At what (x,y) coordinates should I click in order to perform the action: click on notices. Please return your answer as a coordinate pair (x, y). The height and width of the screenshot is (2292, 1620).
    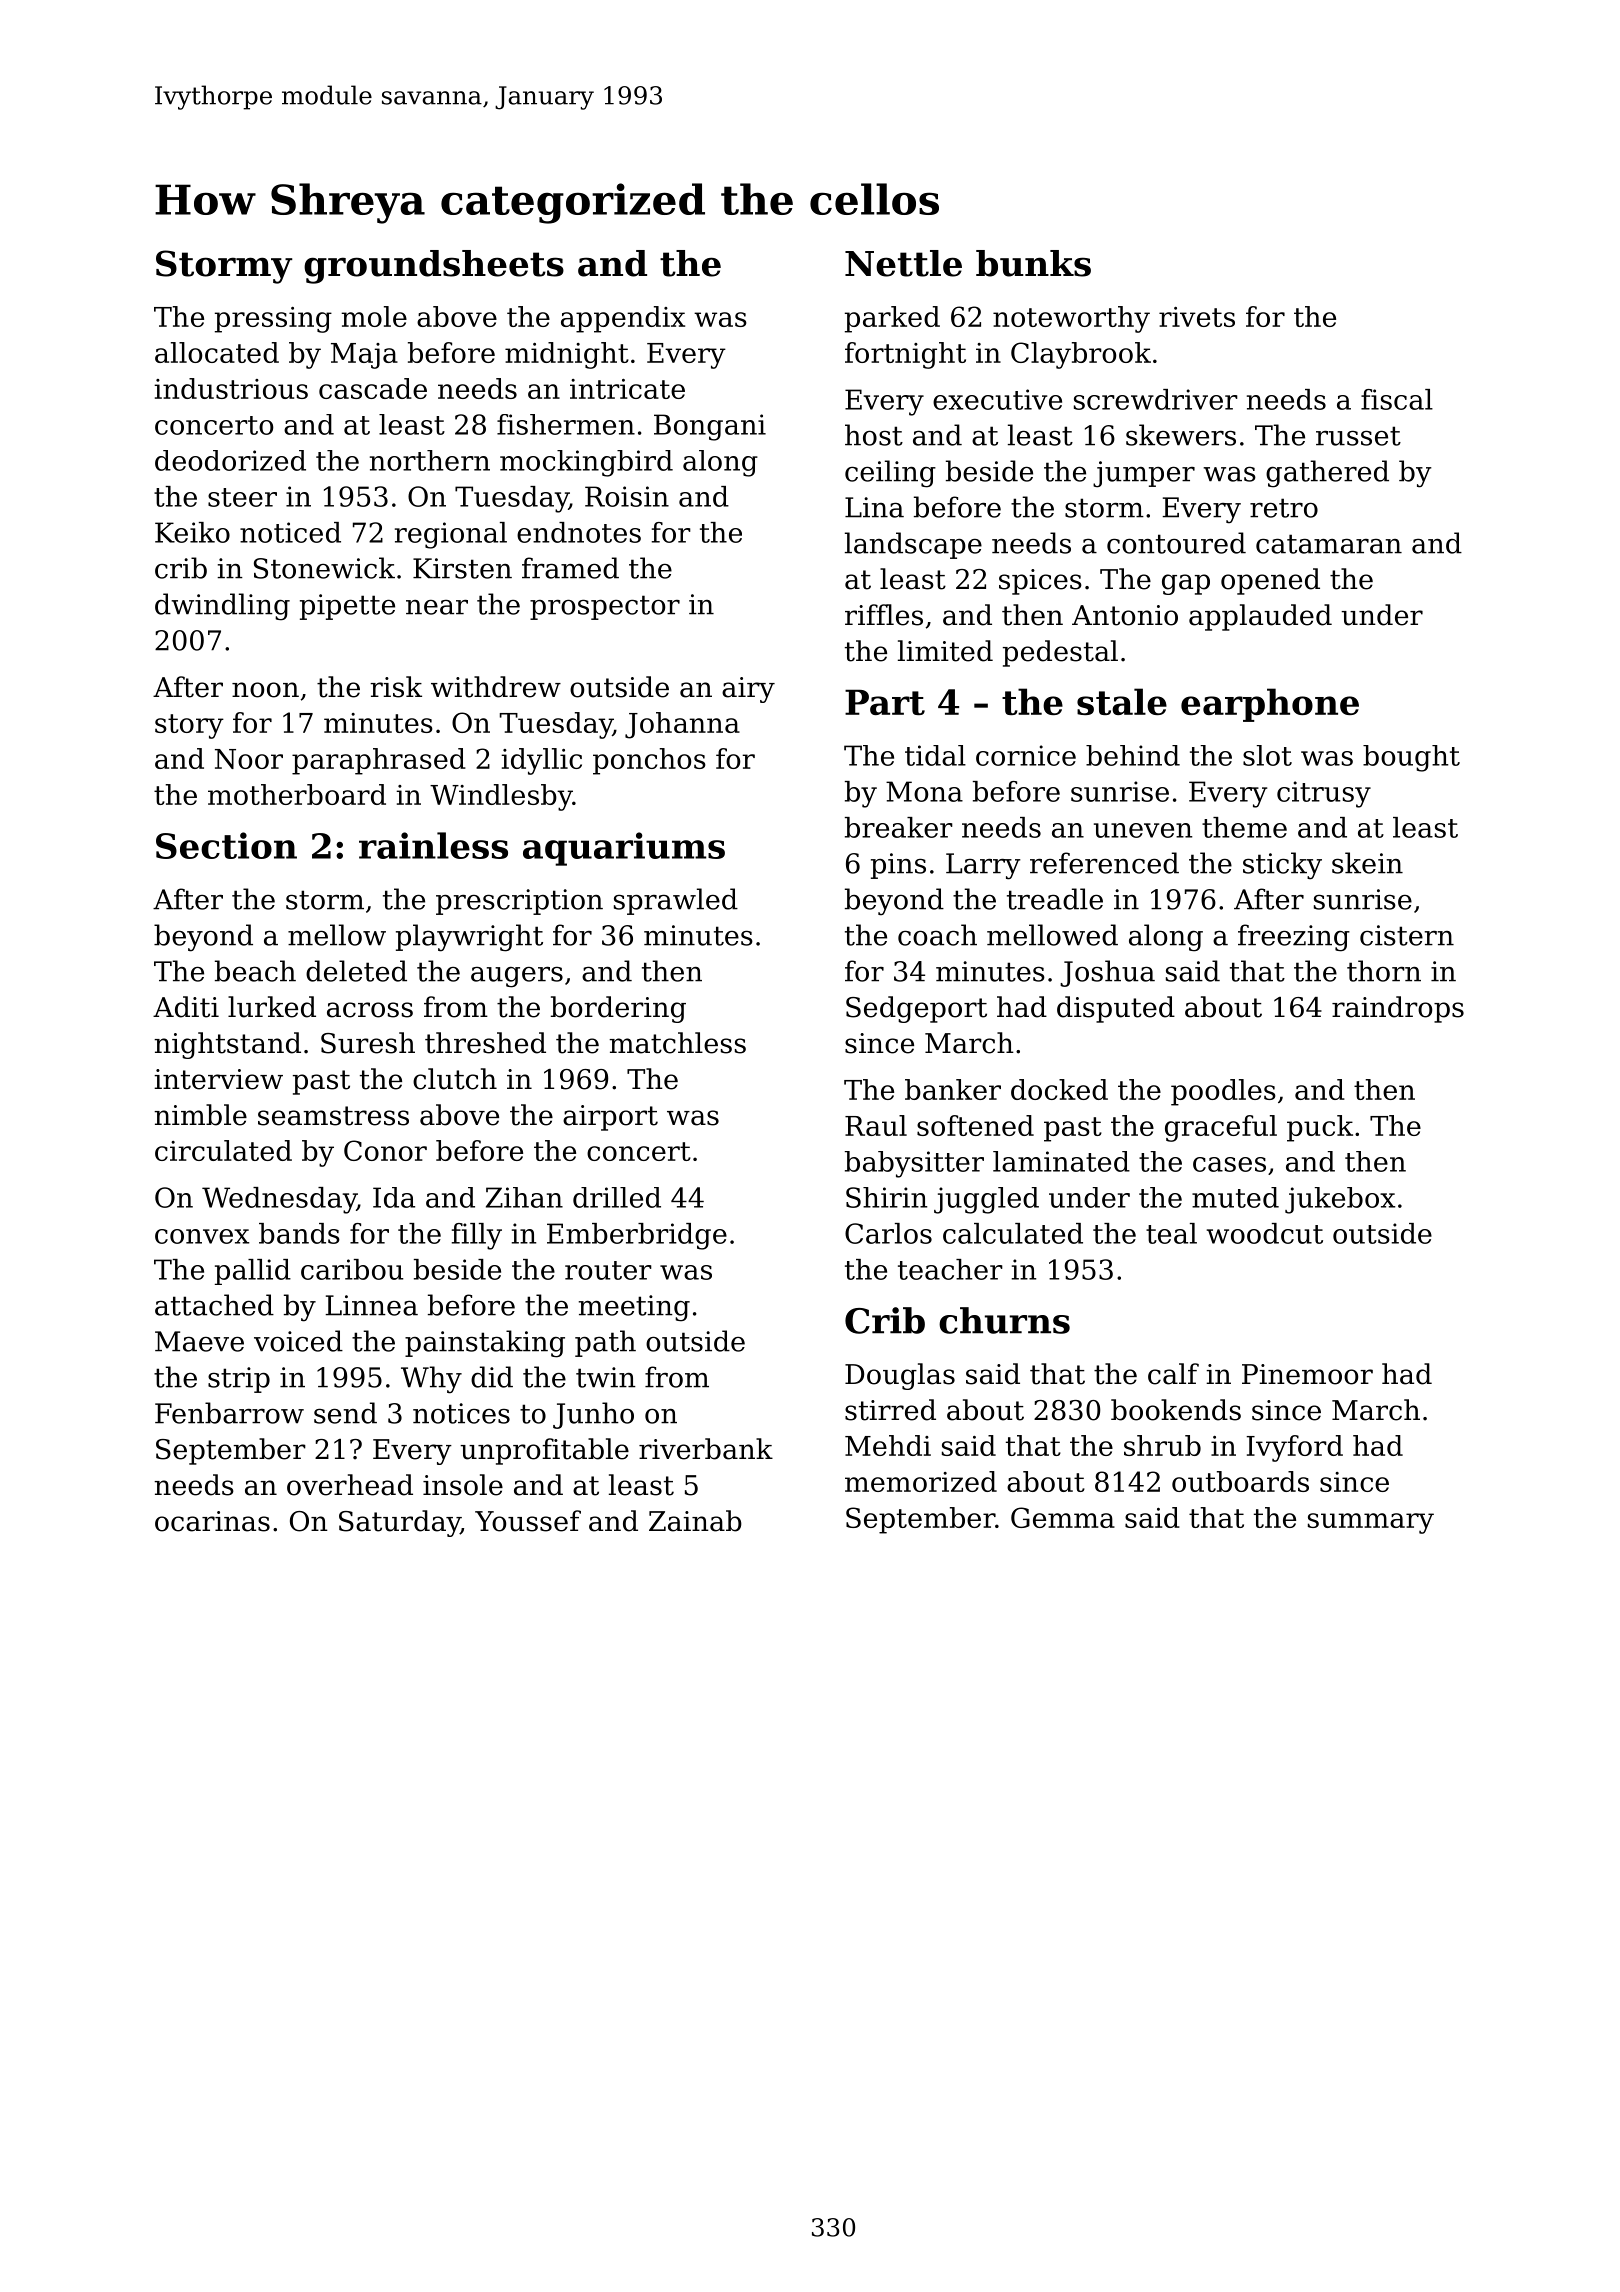
    Looking at the image, I should click on (461, 1413).
